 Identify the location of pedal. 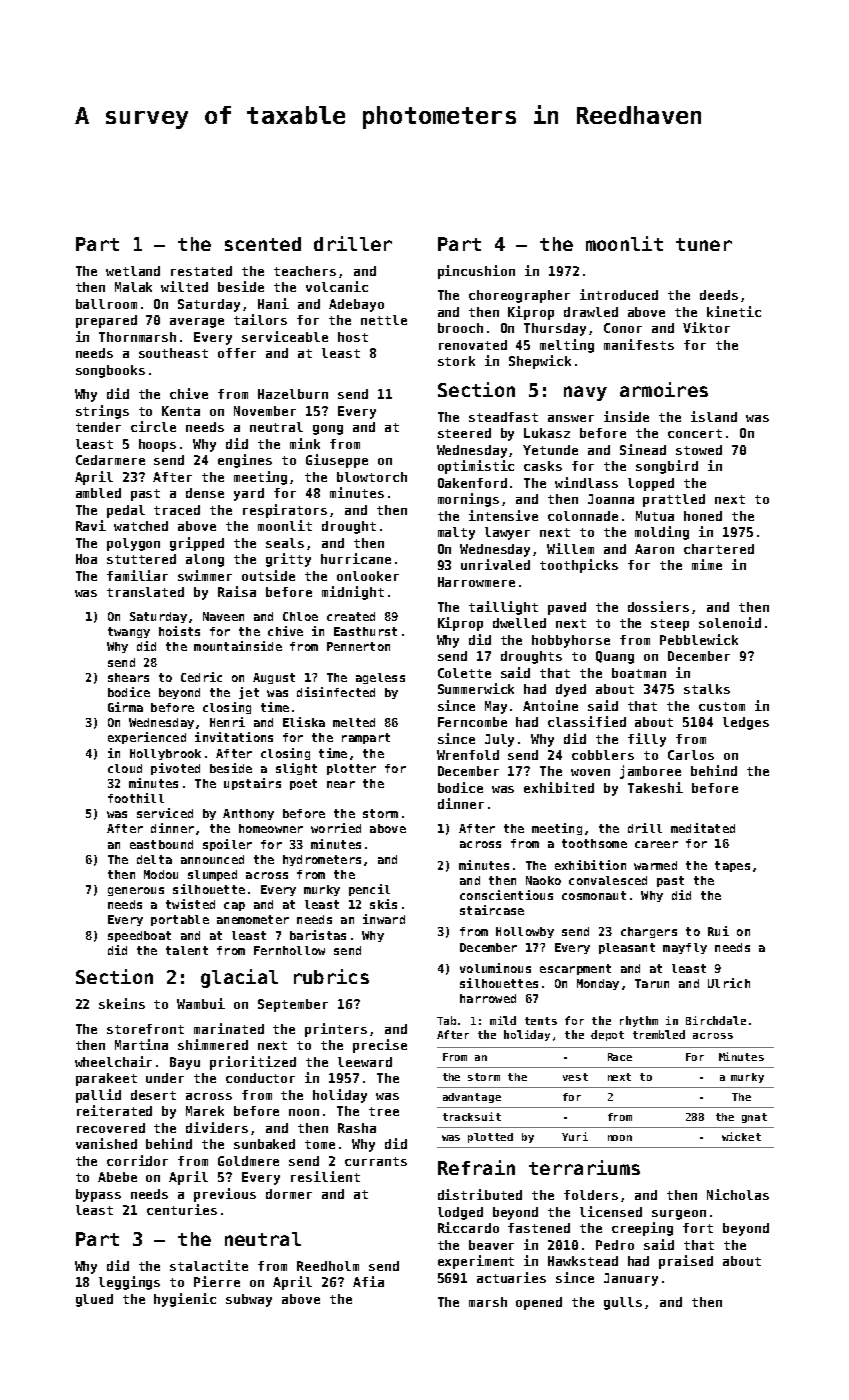
(126, 511).
